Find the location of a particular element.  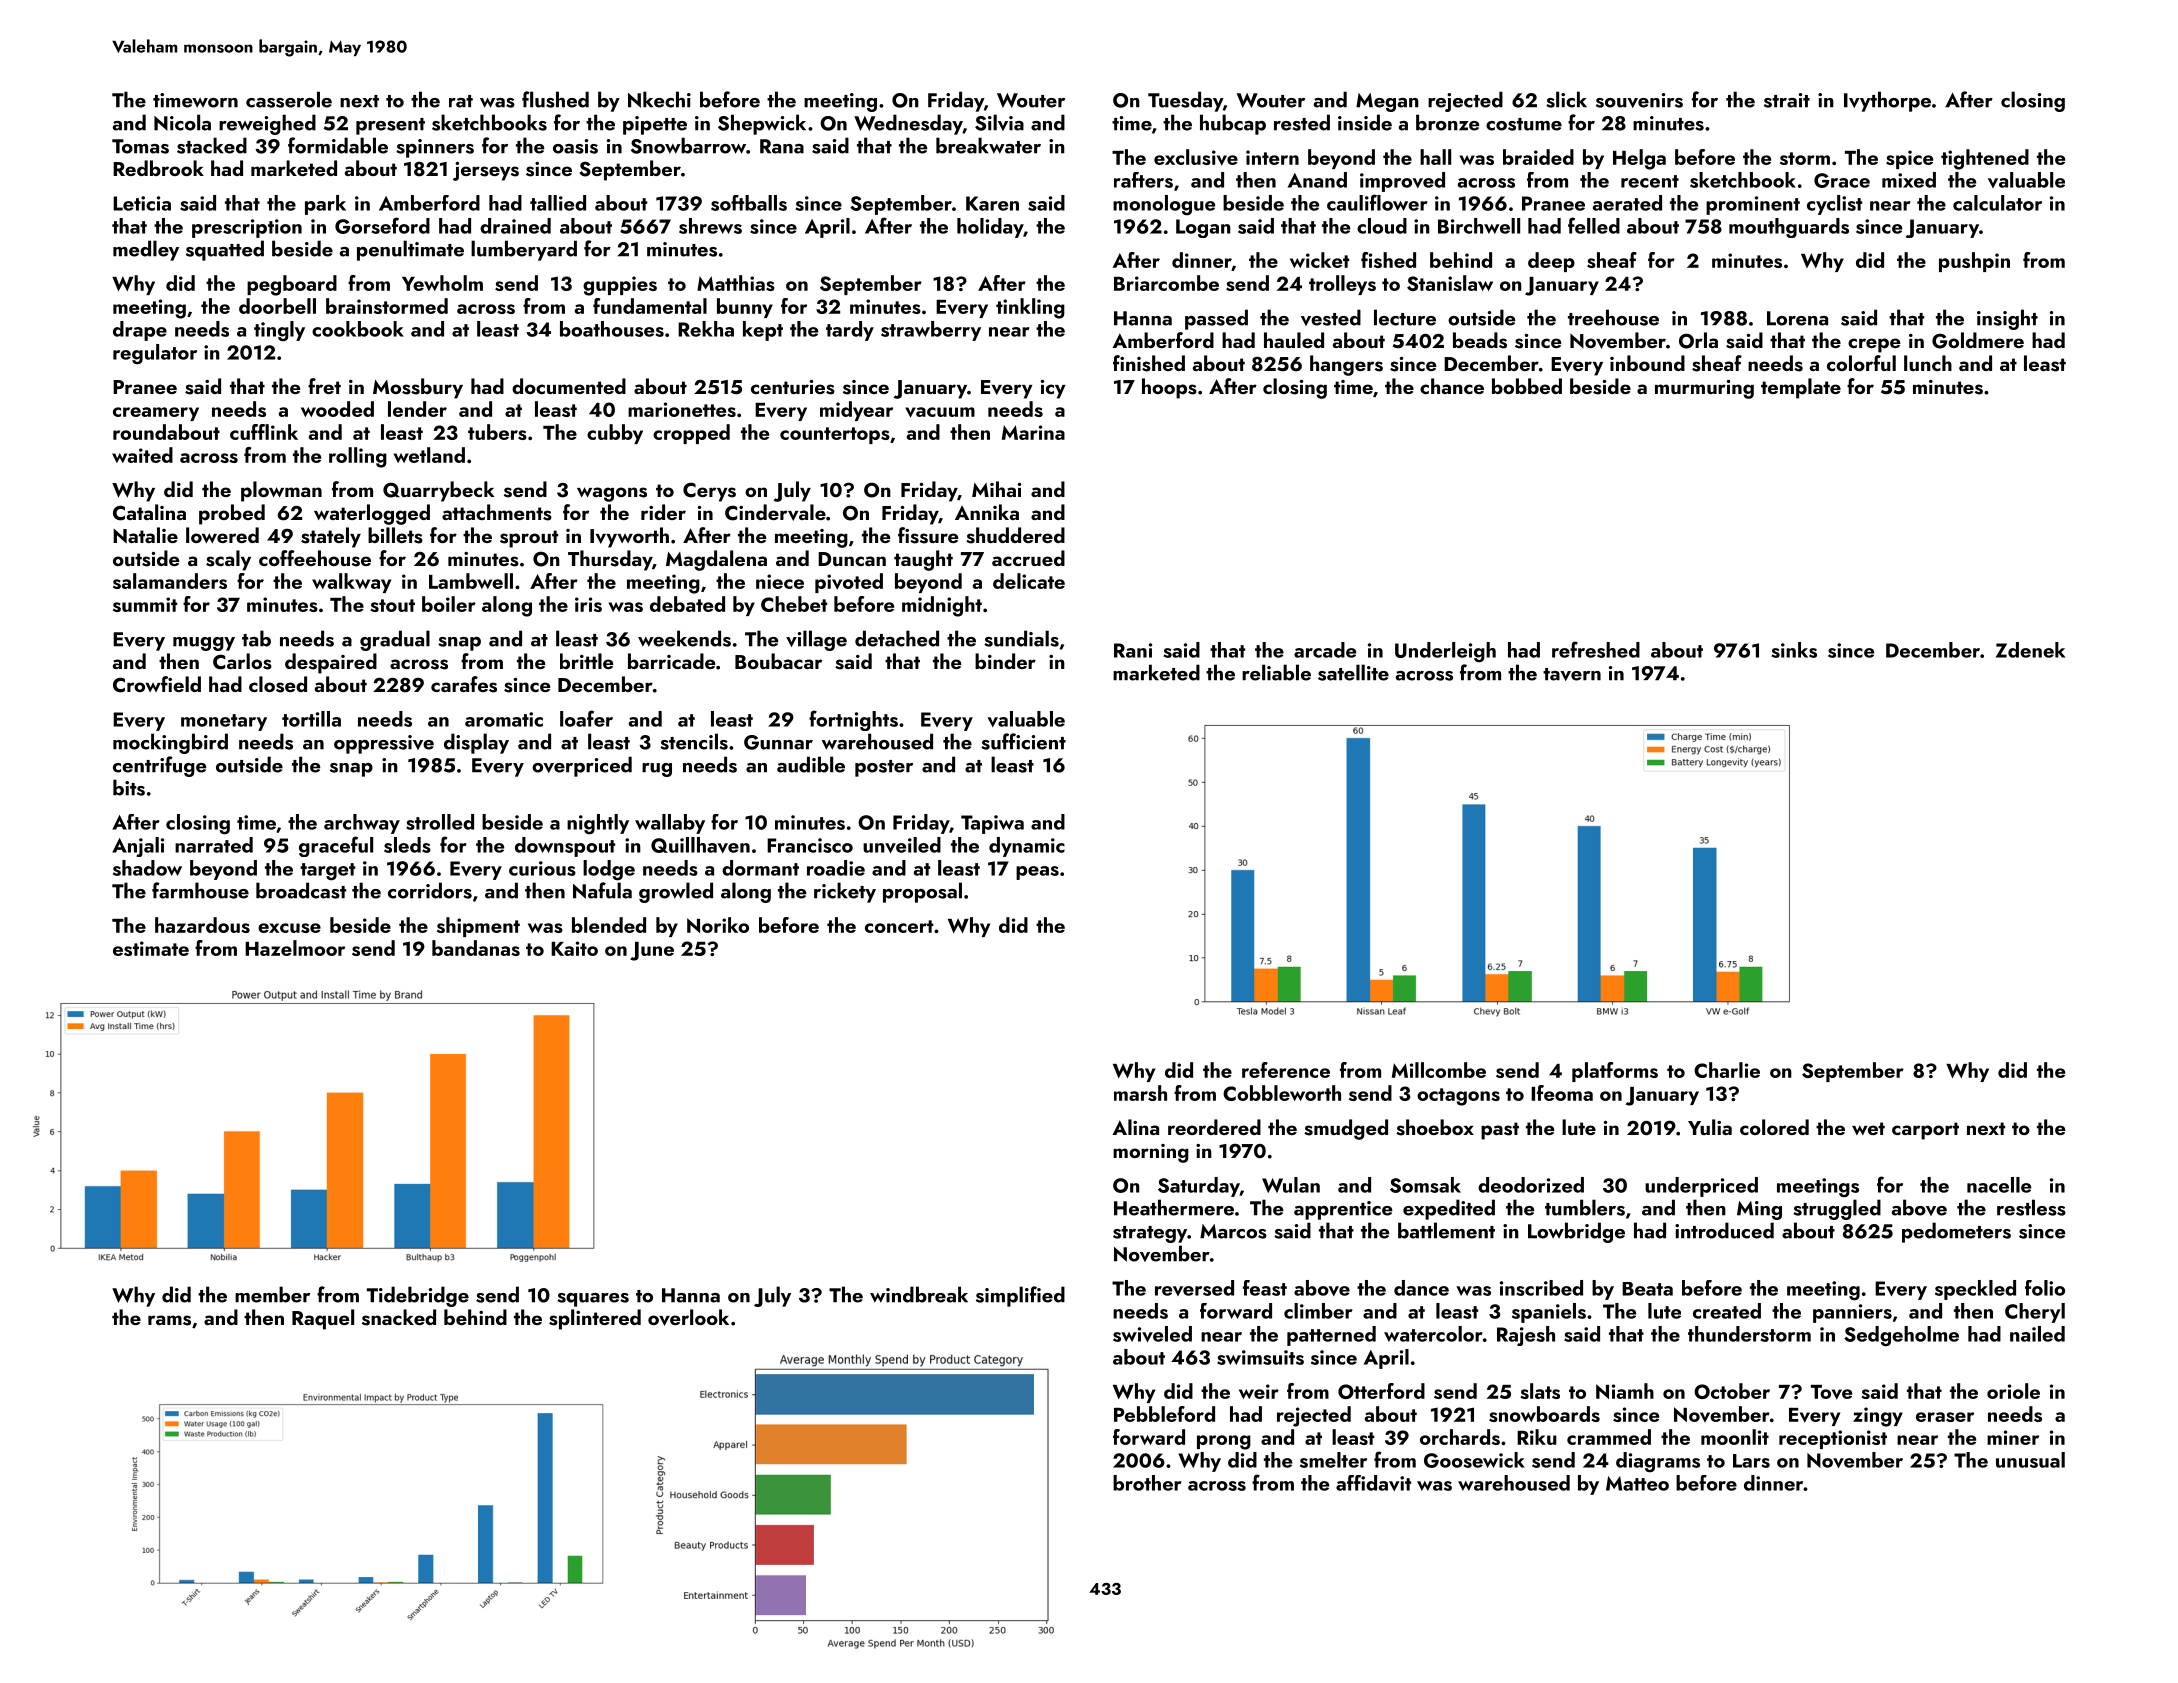

Charlie is located at coordinates (1727, 1070).
